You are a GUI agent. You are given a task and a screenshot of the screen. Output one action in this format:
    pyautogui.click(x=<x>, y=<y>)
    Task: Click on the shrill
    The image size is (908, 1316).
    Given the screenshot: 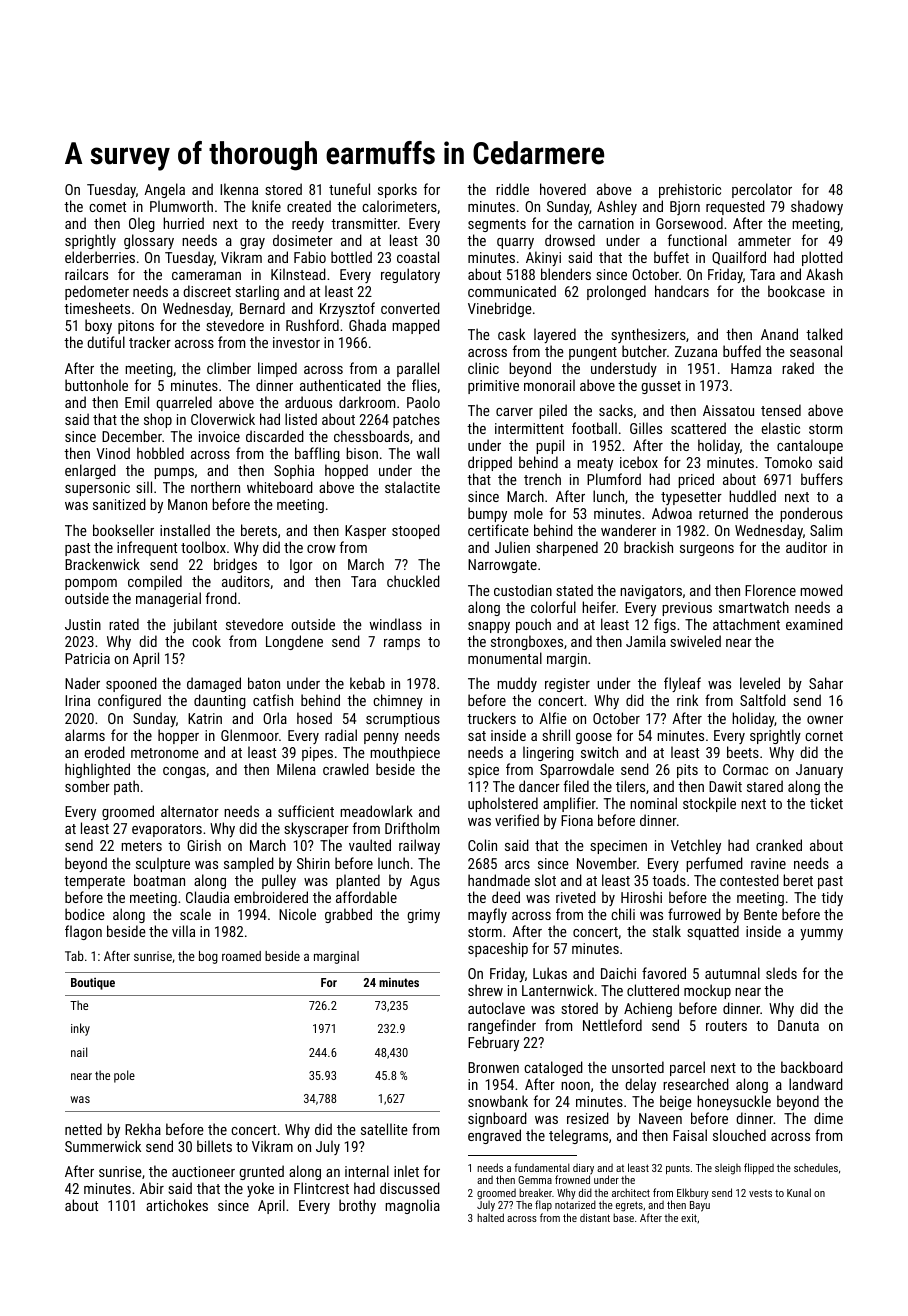 What is the action you would take?
    pyautogui.click(x=556, y=735)
